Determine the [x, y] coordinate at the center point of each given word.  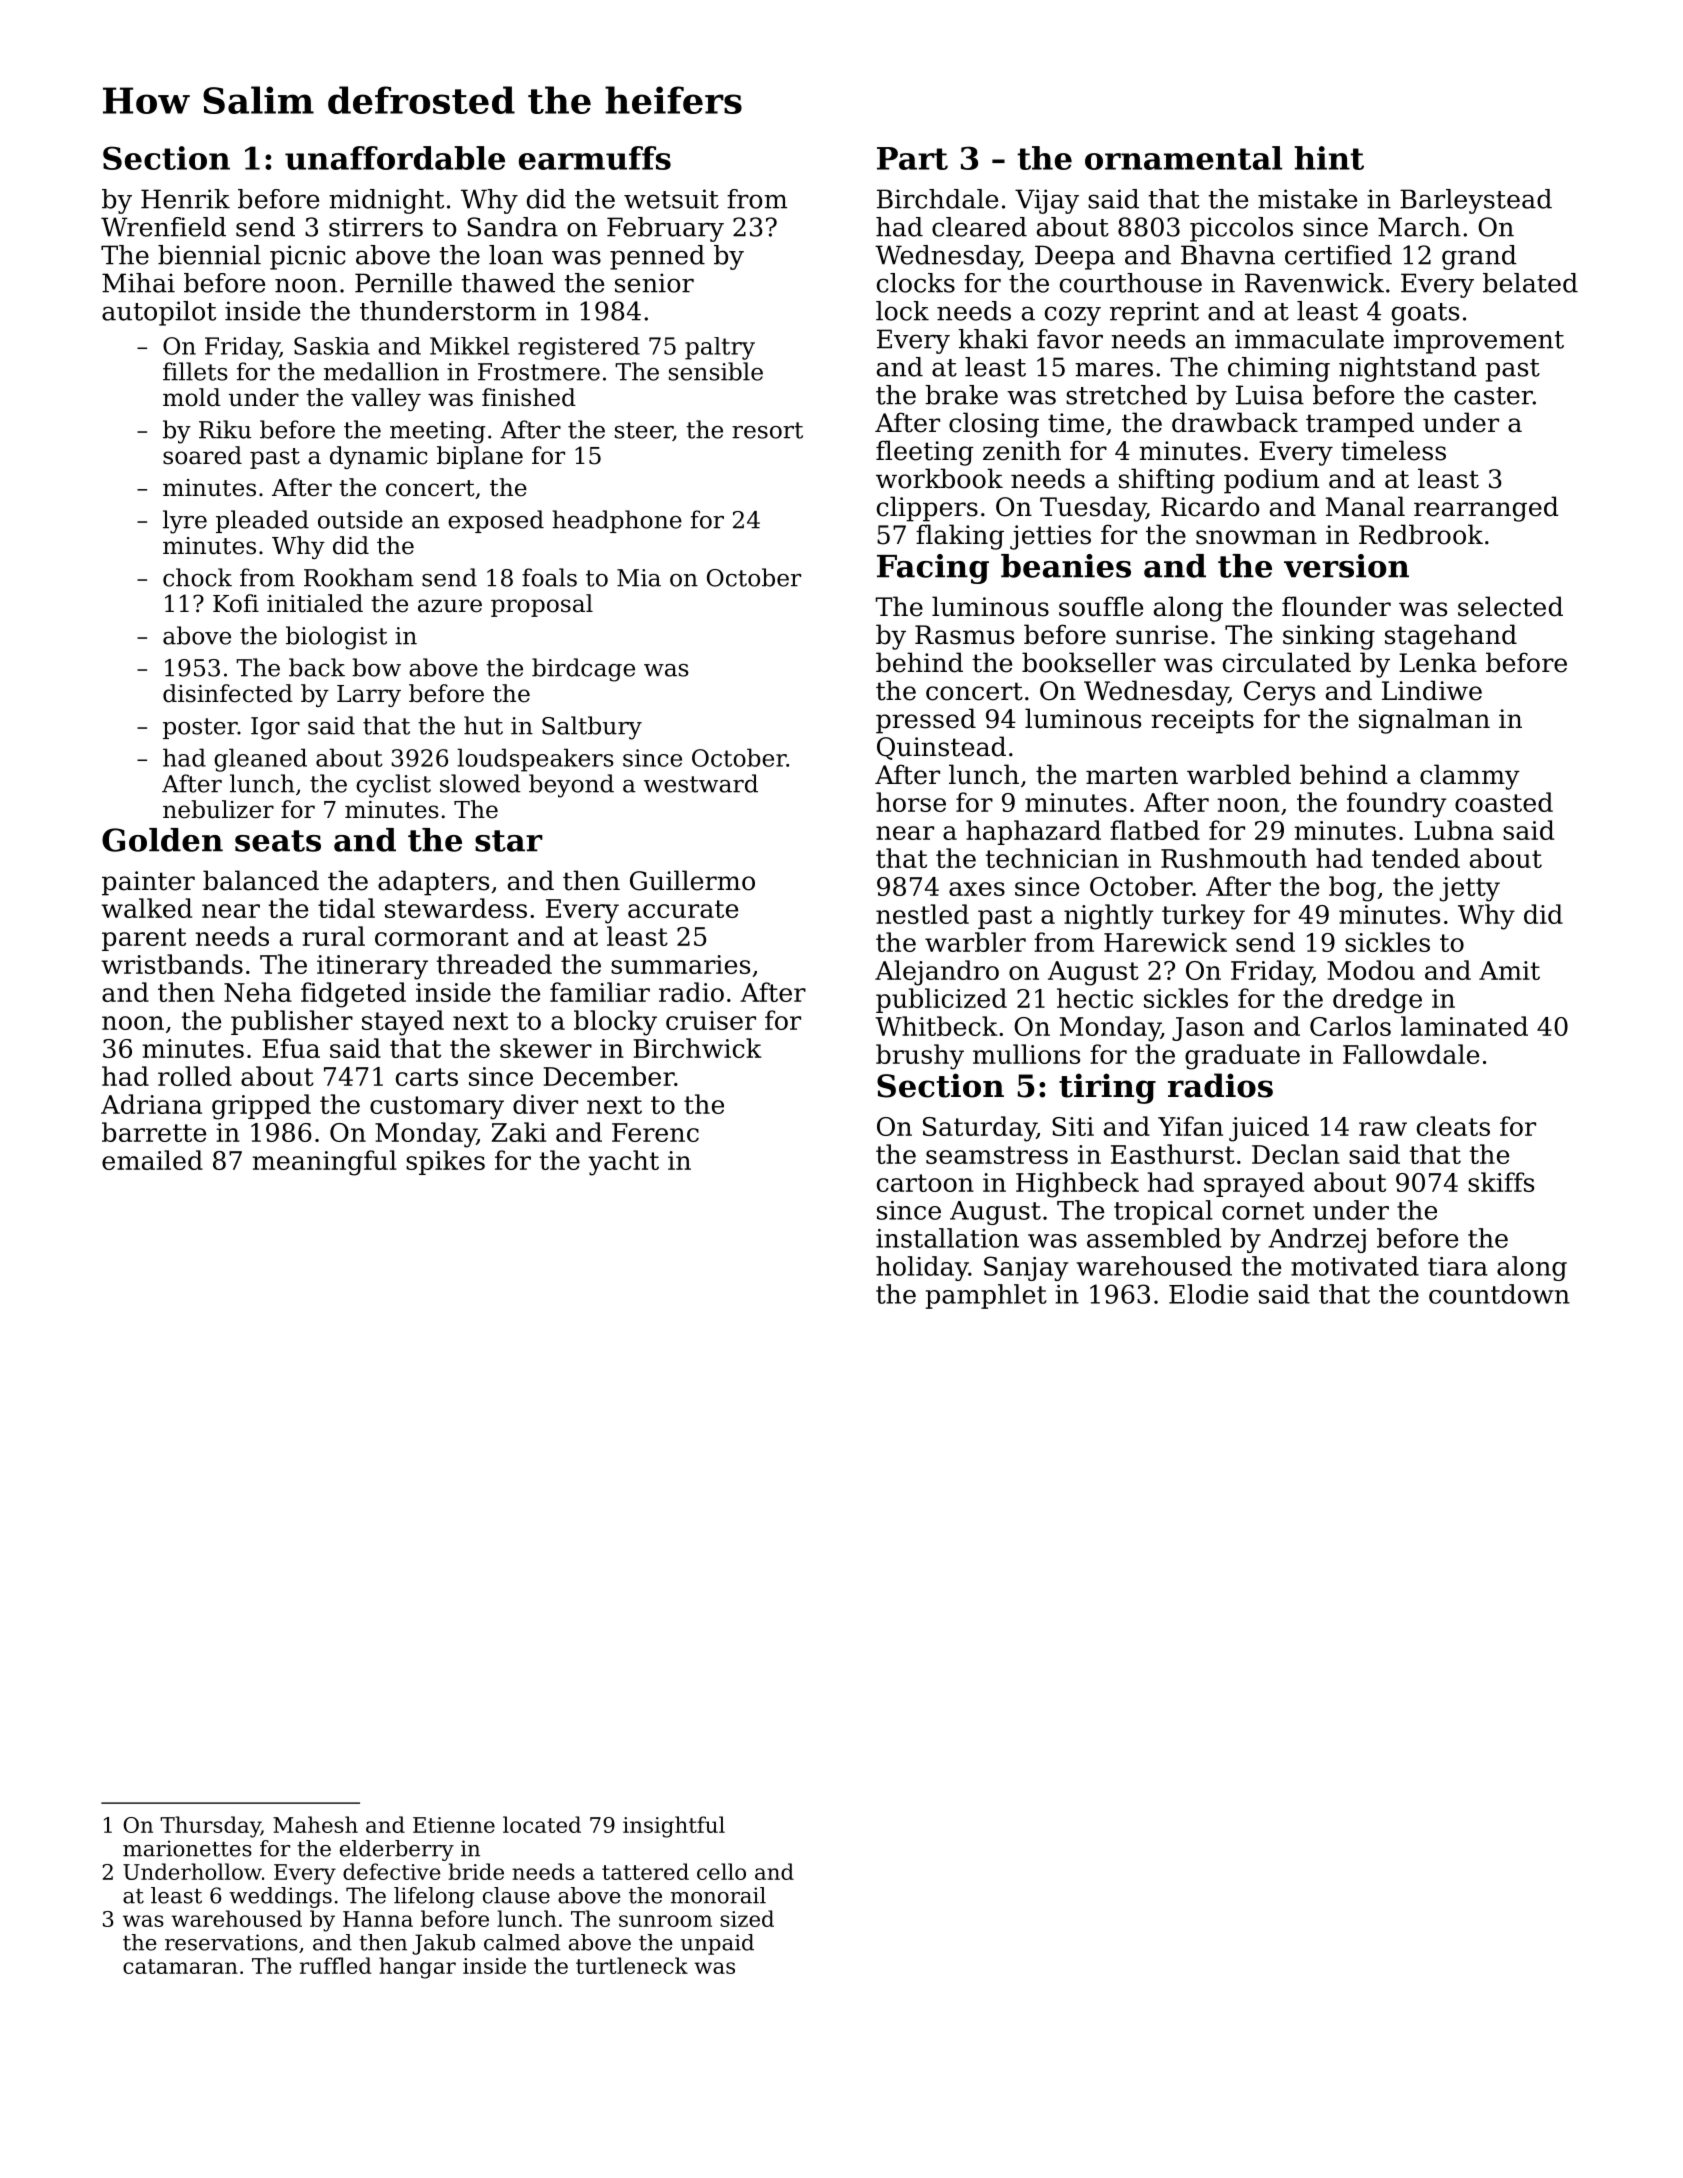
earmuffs [595, 158]
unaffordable [395, 158]
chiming [1279, 369]
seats [278, 841]
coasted [1504, 802]
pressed [926, 721]
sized [747, 1918]
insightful [674, 1827]
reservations [231, 1942]
